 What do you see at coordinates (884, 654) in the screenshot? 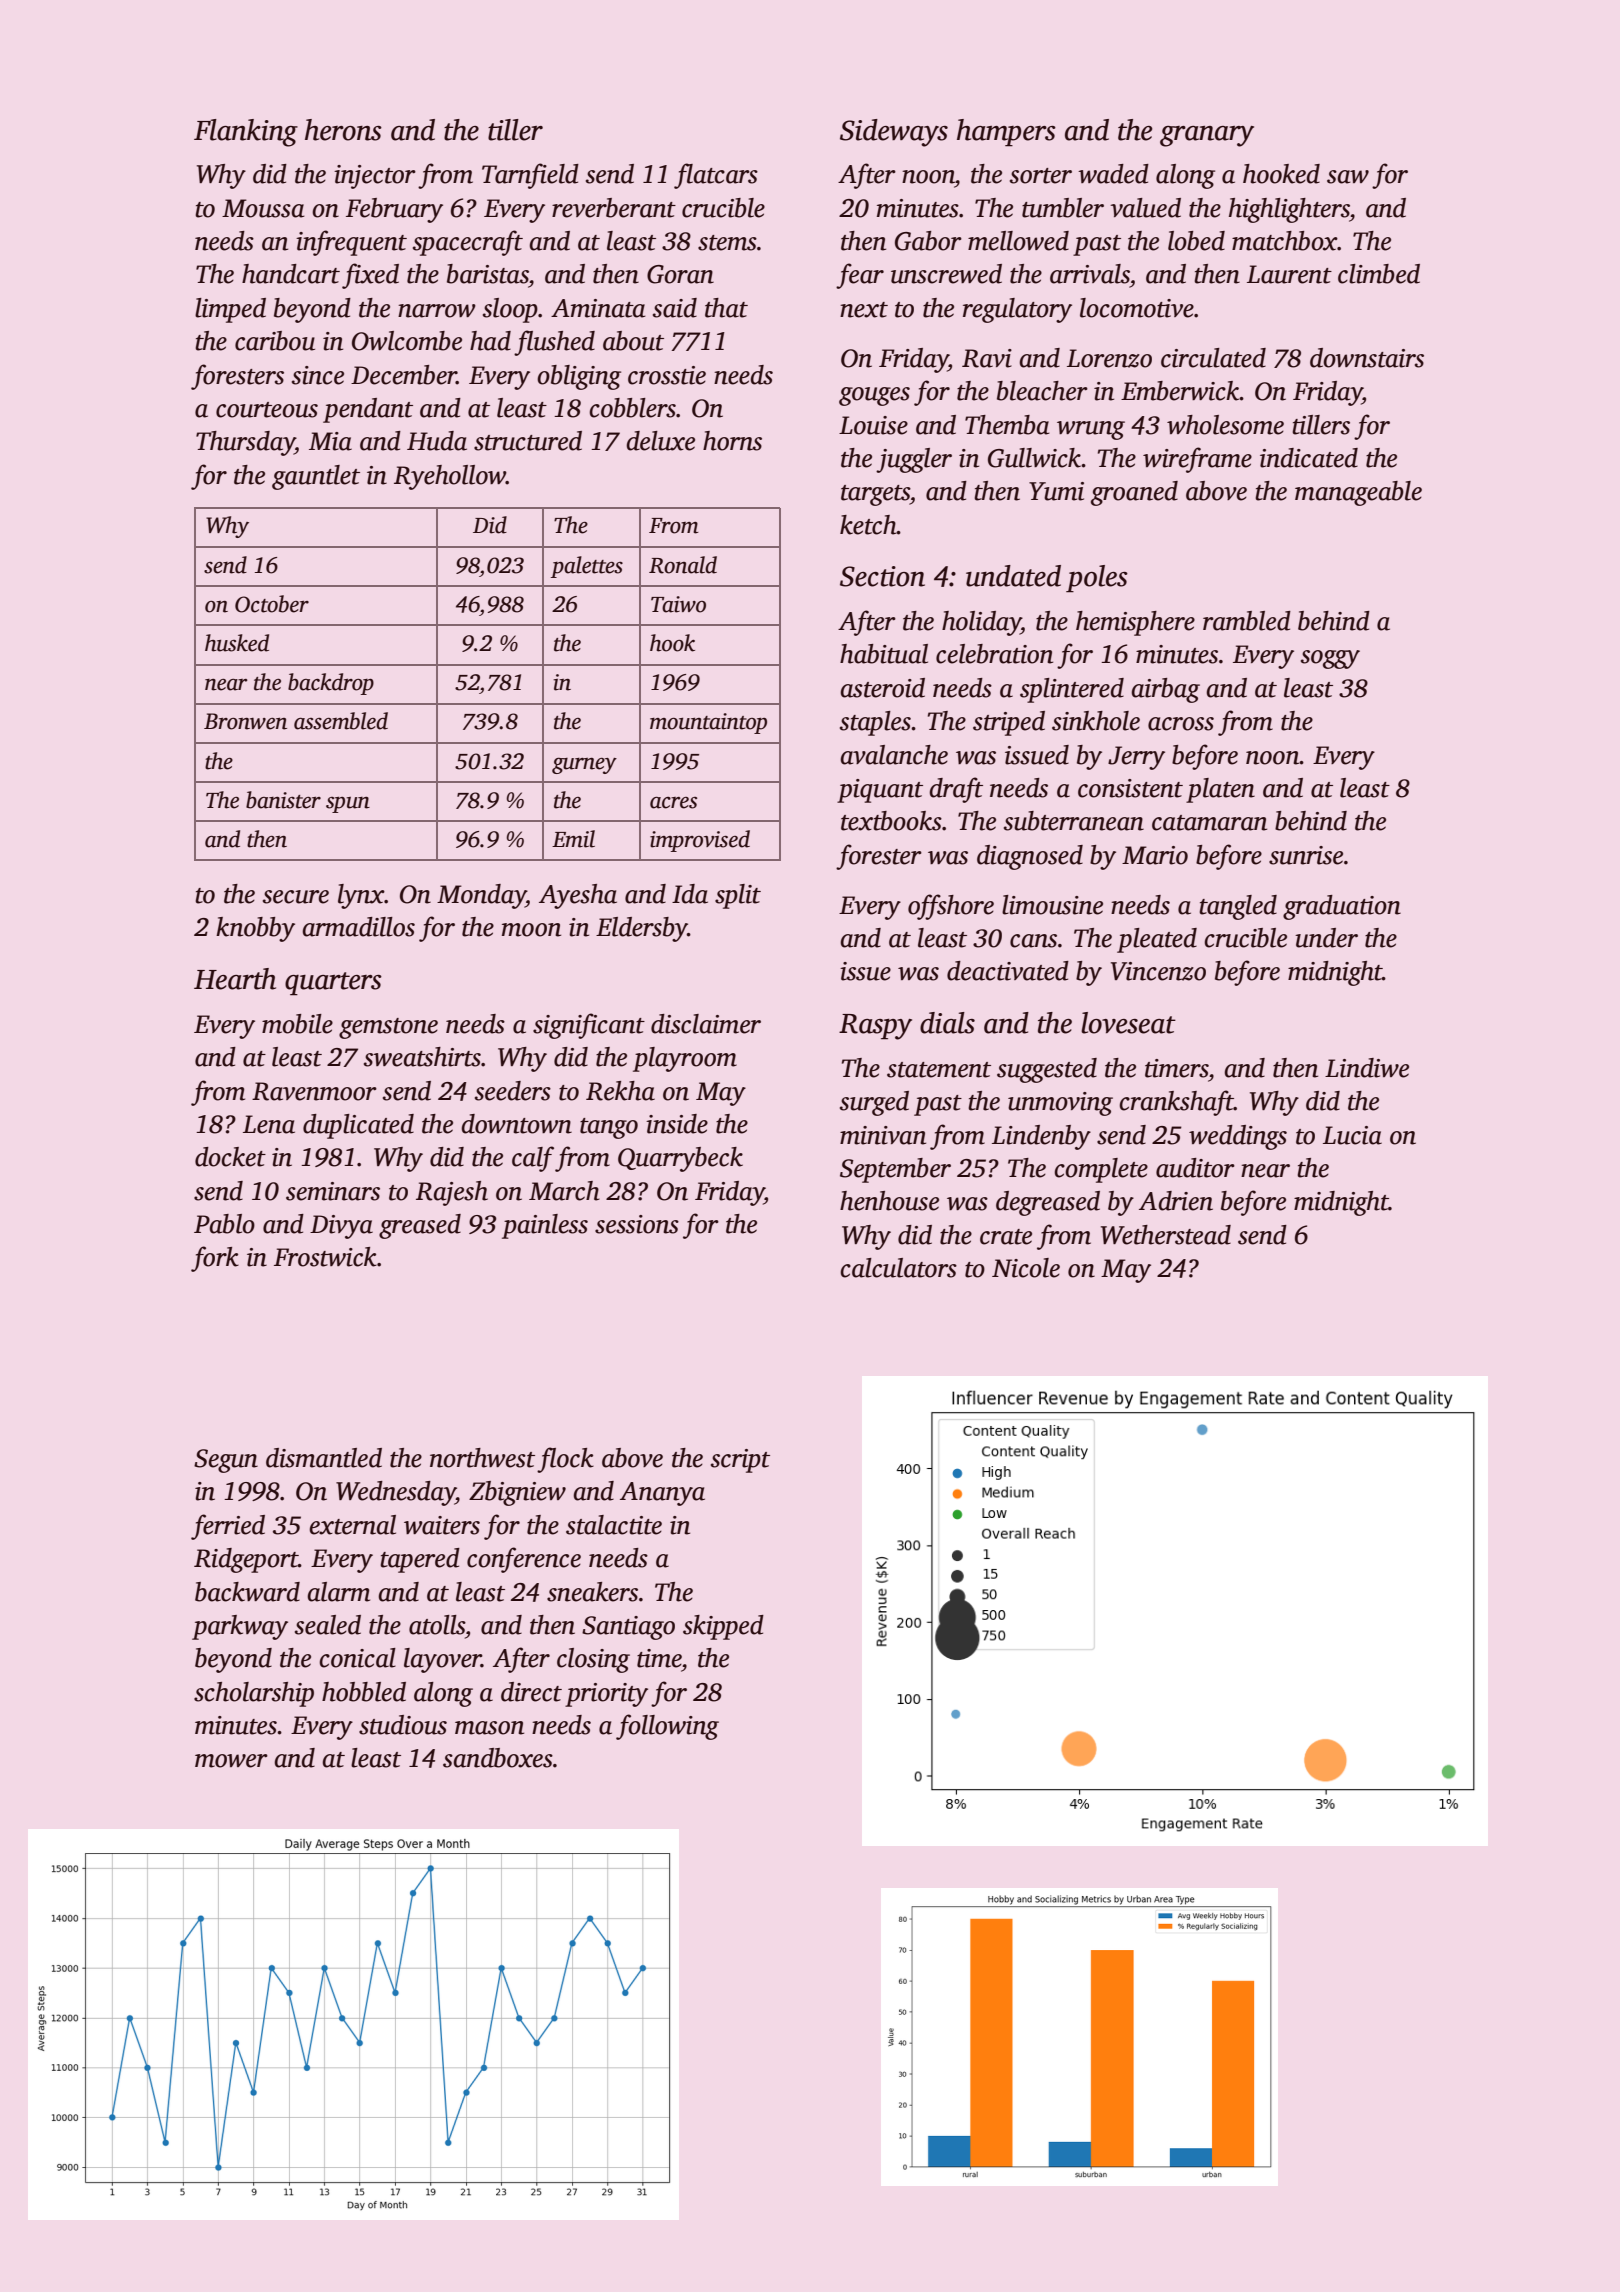
I see `habitual` at bounding box center [884, 654].
